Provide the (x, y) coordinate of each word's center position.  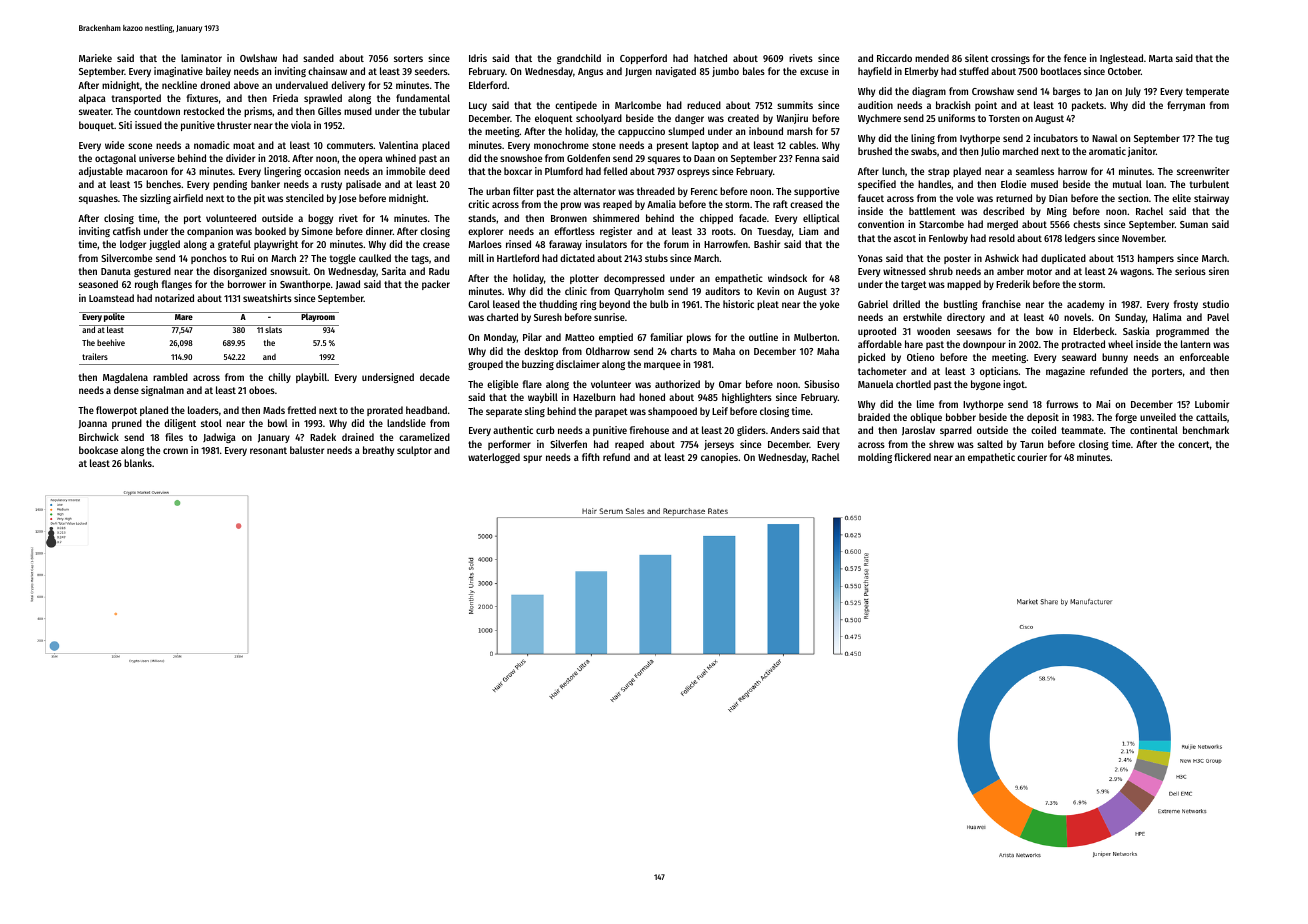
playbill (311, 378)
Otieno (920, 357)
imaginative (178, 72)
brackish (953, 105)
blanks (138, 463)
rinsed (518, 244)
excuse (814, 72)
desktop (541, 352)
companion (210, 232)
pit (259, 199)
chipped (716, 219)
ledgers (1080, 239)
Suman (1194, 224)
